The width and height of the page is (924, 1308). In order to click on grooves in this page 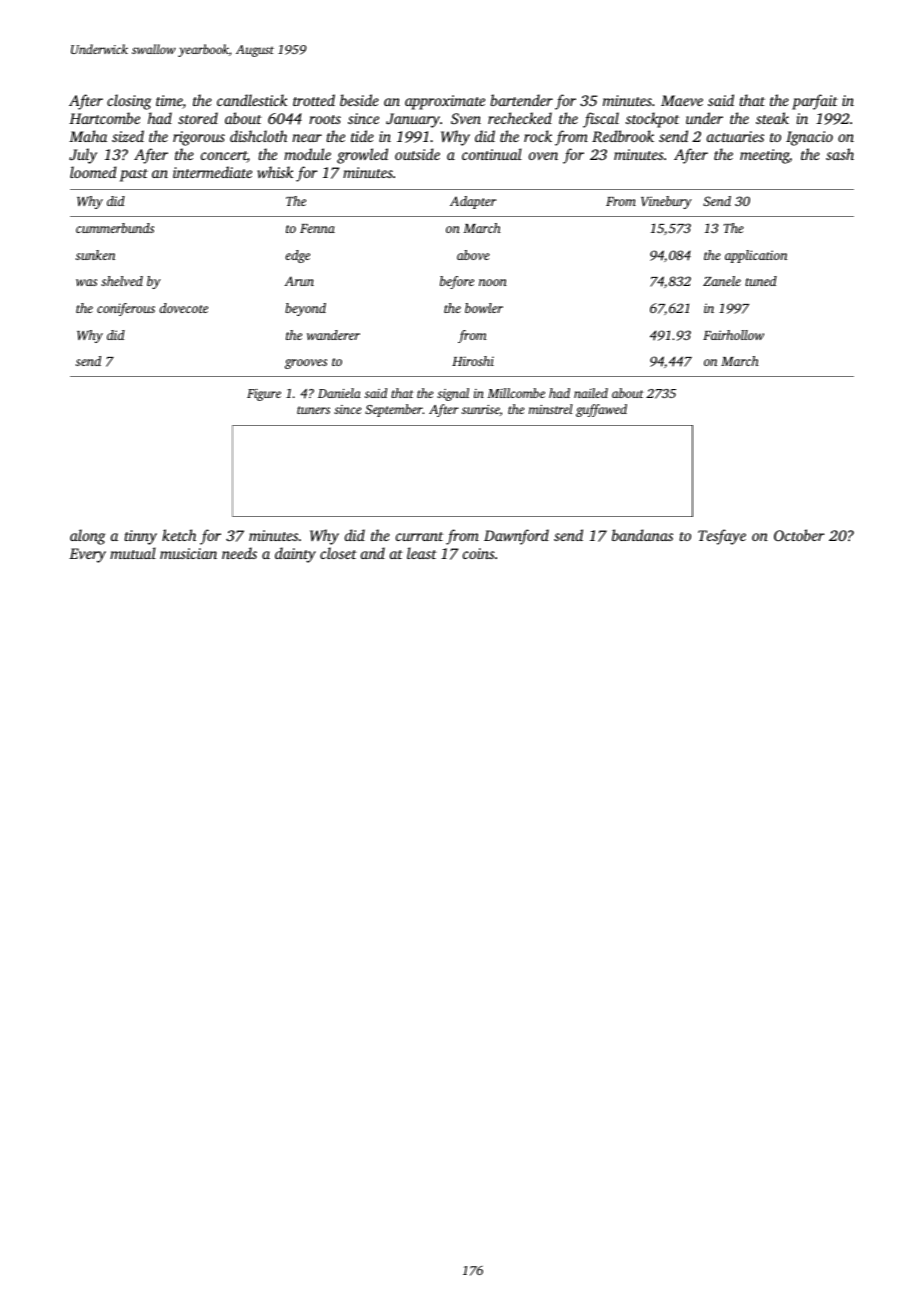, I will do `click(306, 364)`.
